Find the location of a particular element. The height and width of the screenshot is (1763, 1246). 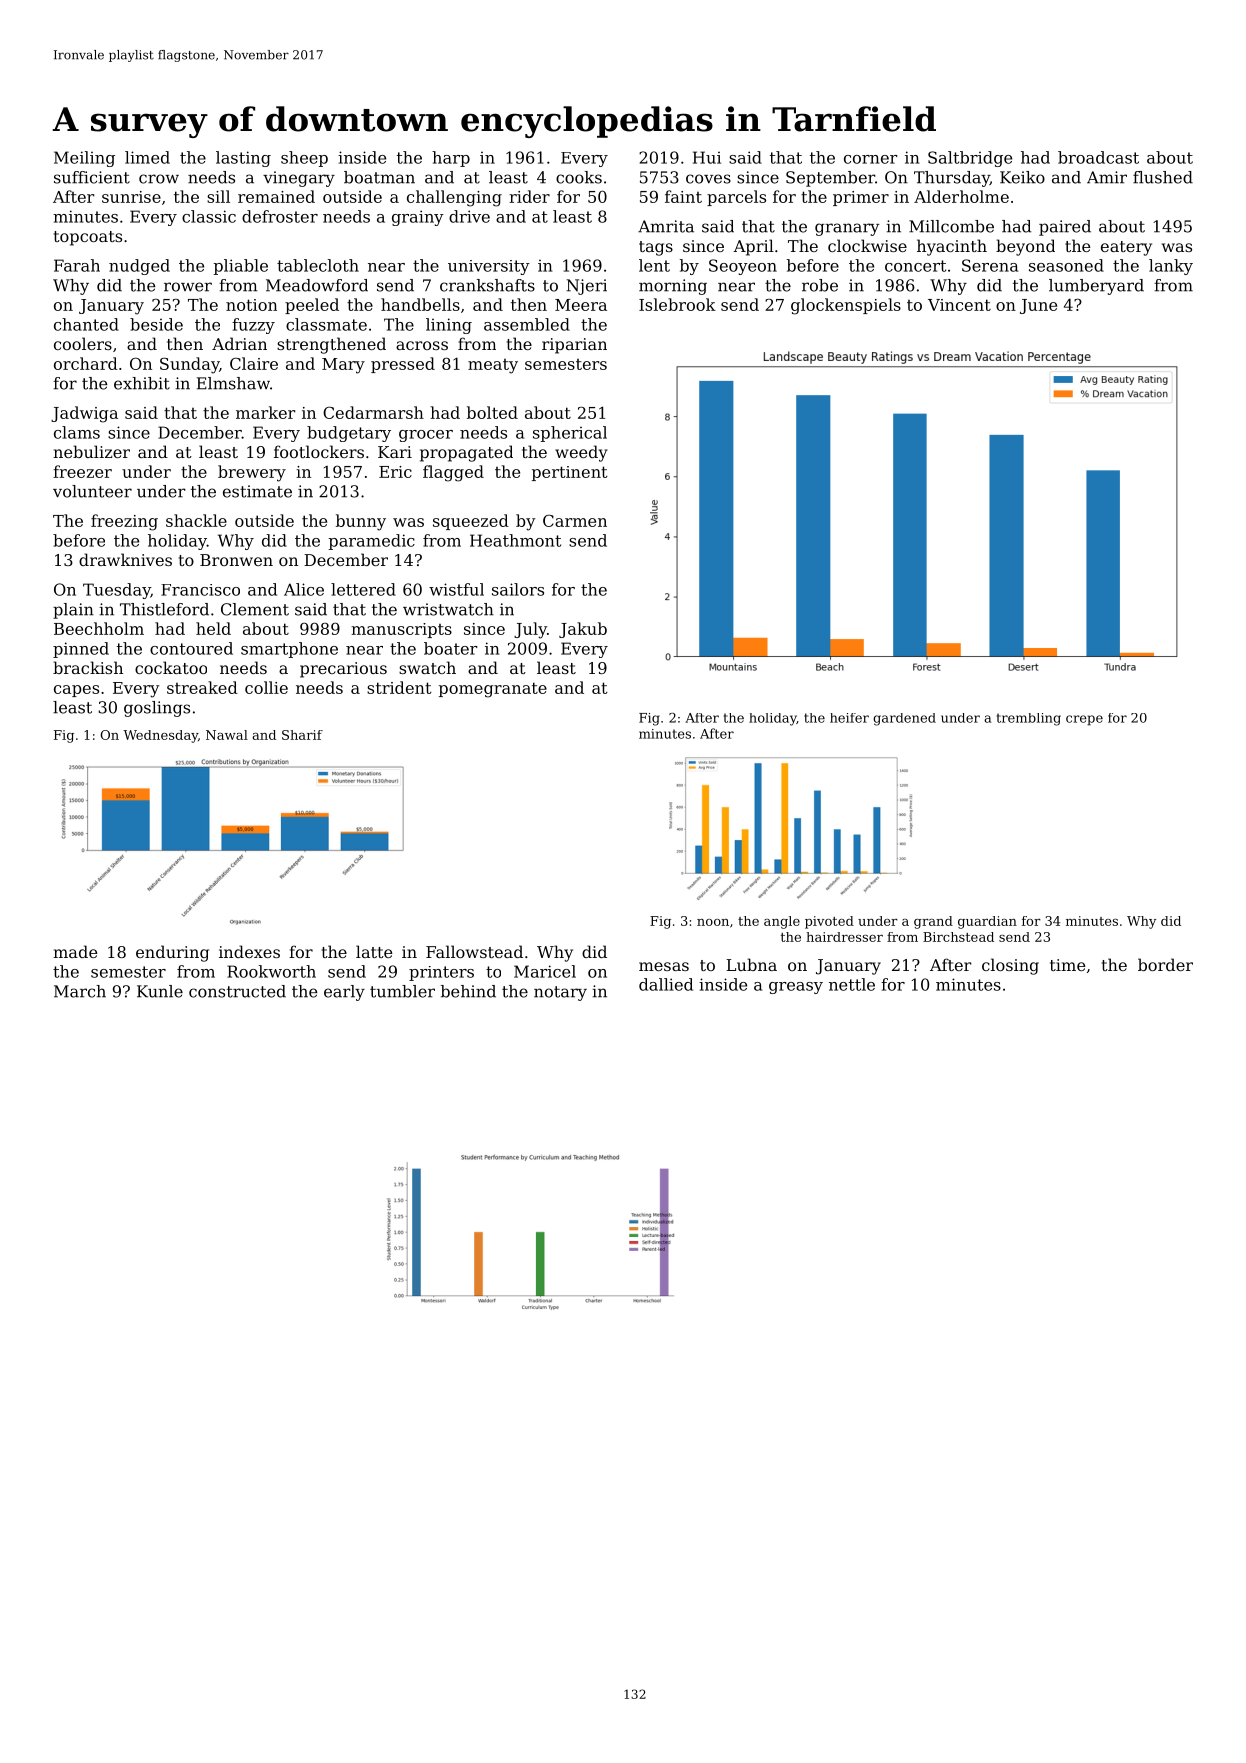

glockenspiels is located at coordinates (846, 306).
